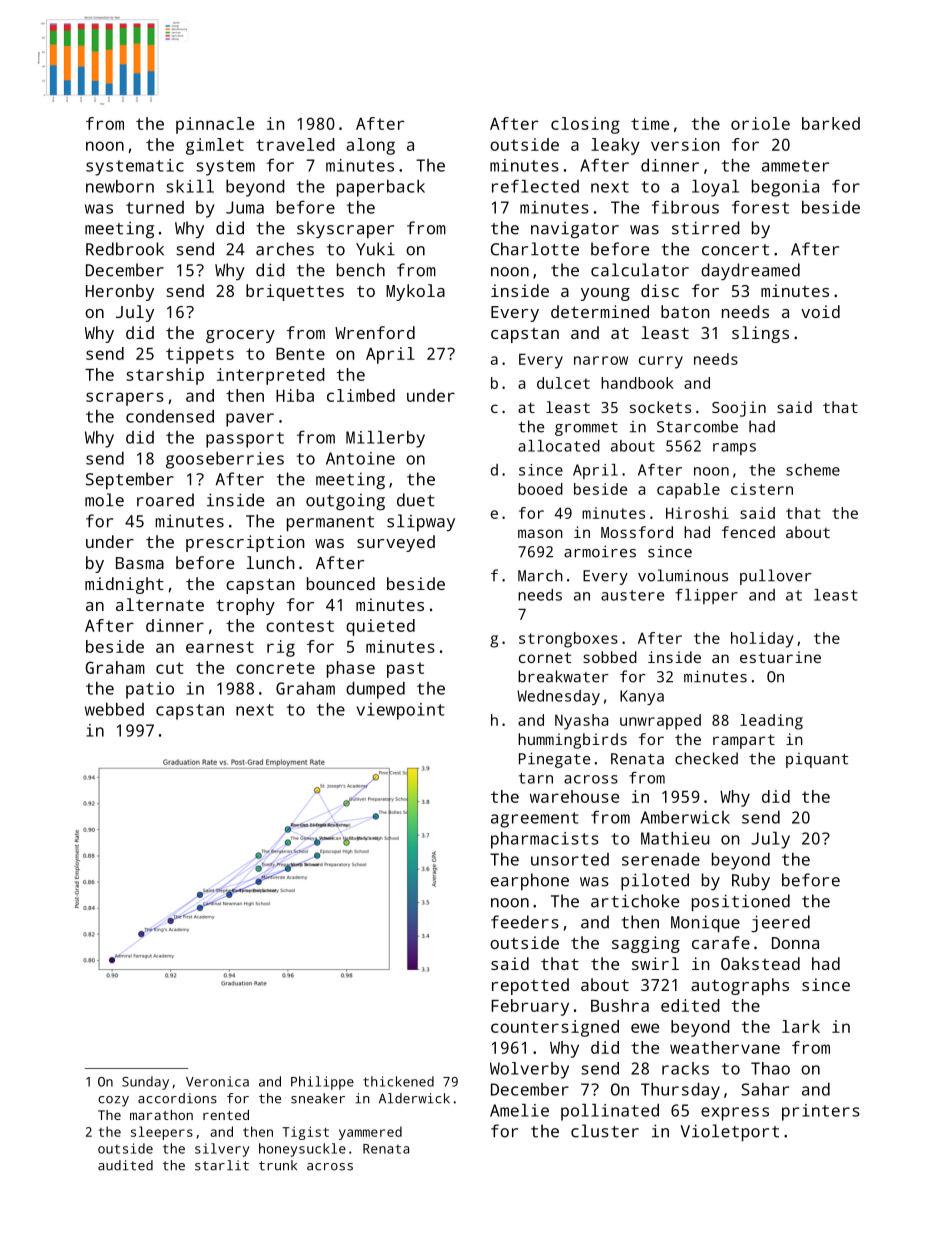 Image resolution: width=952 pixels, height=1233 pixels. Describe the element at coordinates (760, 123) in the screenshot. I see `oriole` at that location.
